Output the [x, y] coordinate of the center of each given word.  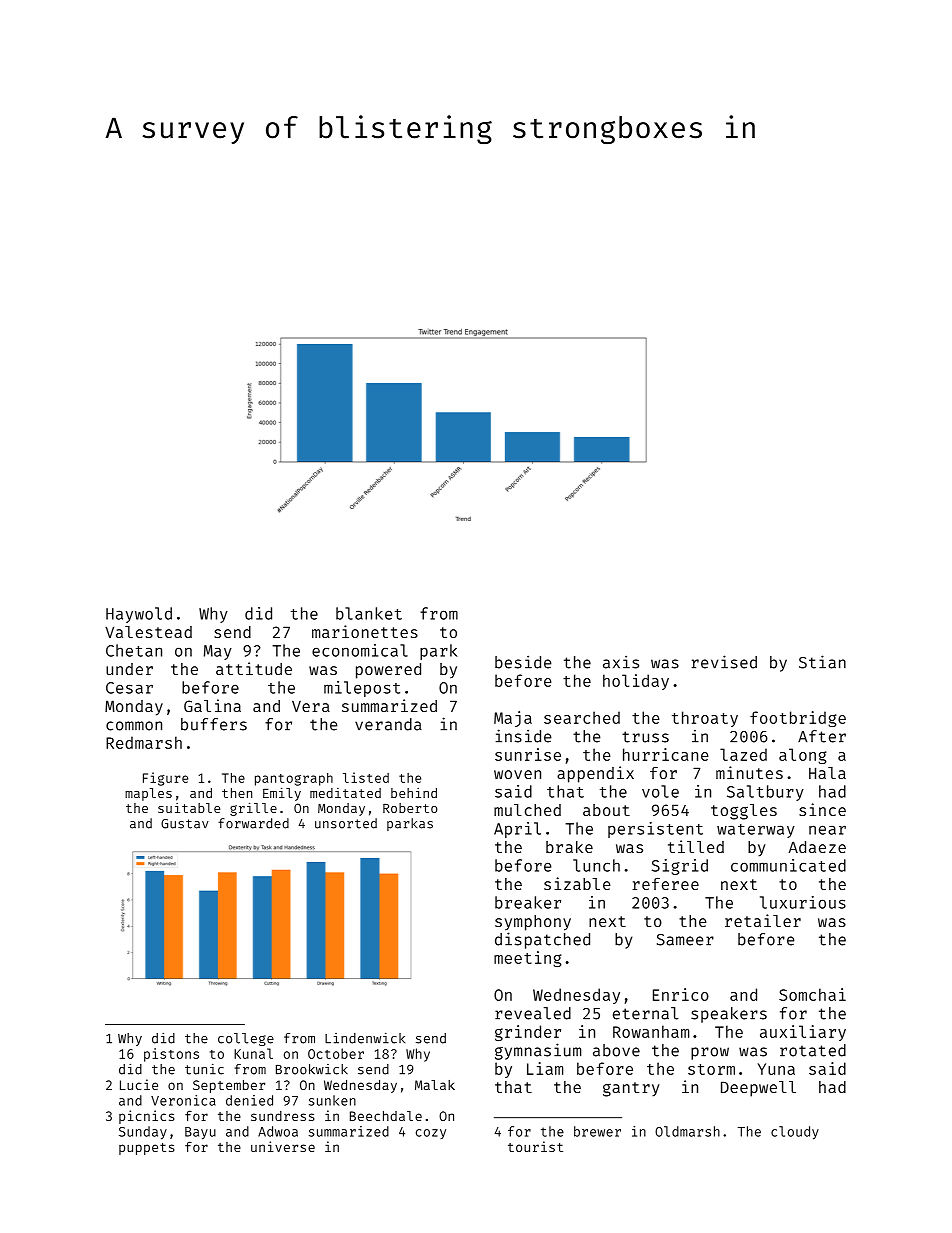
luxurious [803, 902]
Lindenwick [365, 1038]
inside [524, 736]
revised [724, 662]
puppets [147, 1149]
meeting [528, 959]
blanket [369, 613]
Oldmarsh [687, 1131]
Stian [822, 662]
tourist [535, 1146]
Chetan [134, 650]
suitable [189, 808]
